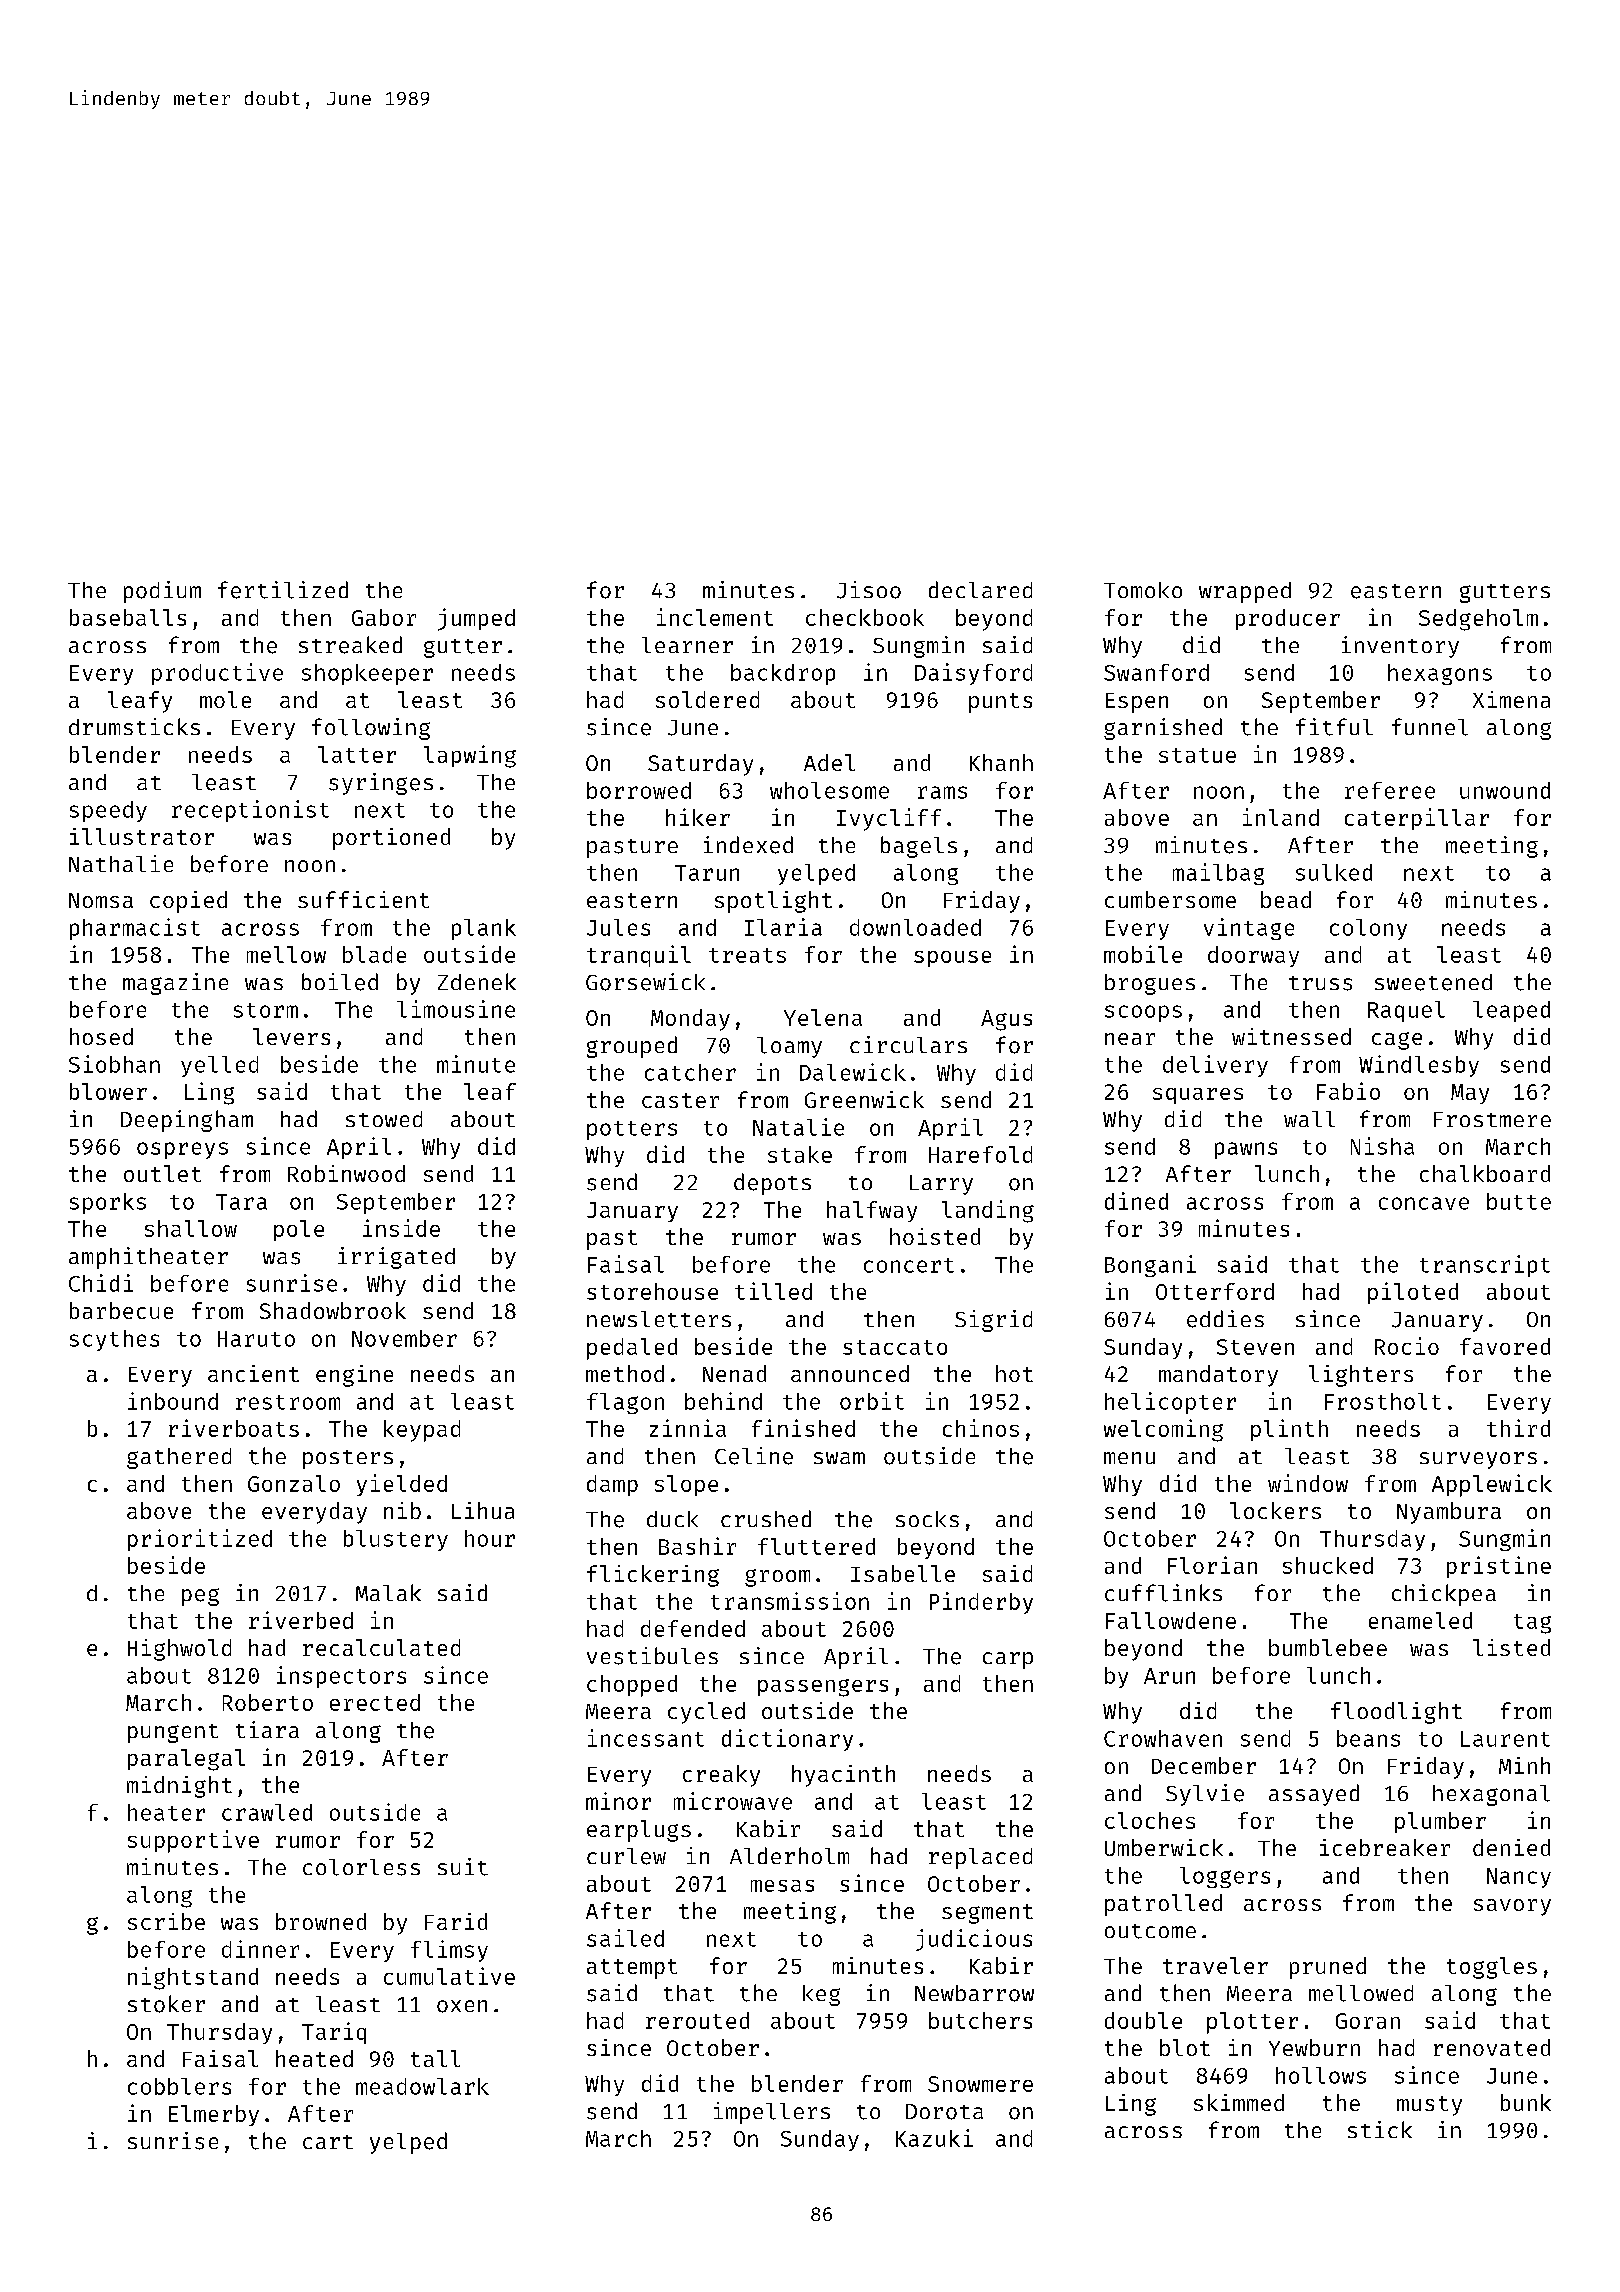  I want to click on transcript, so click(1485, 1266).
